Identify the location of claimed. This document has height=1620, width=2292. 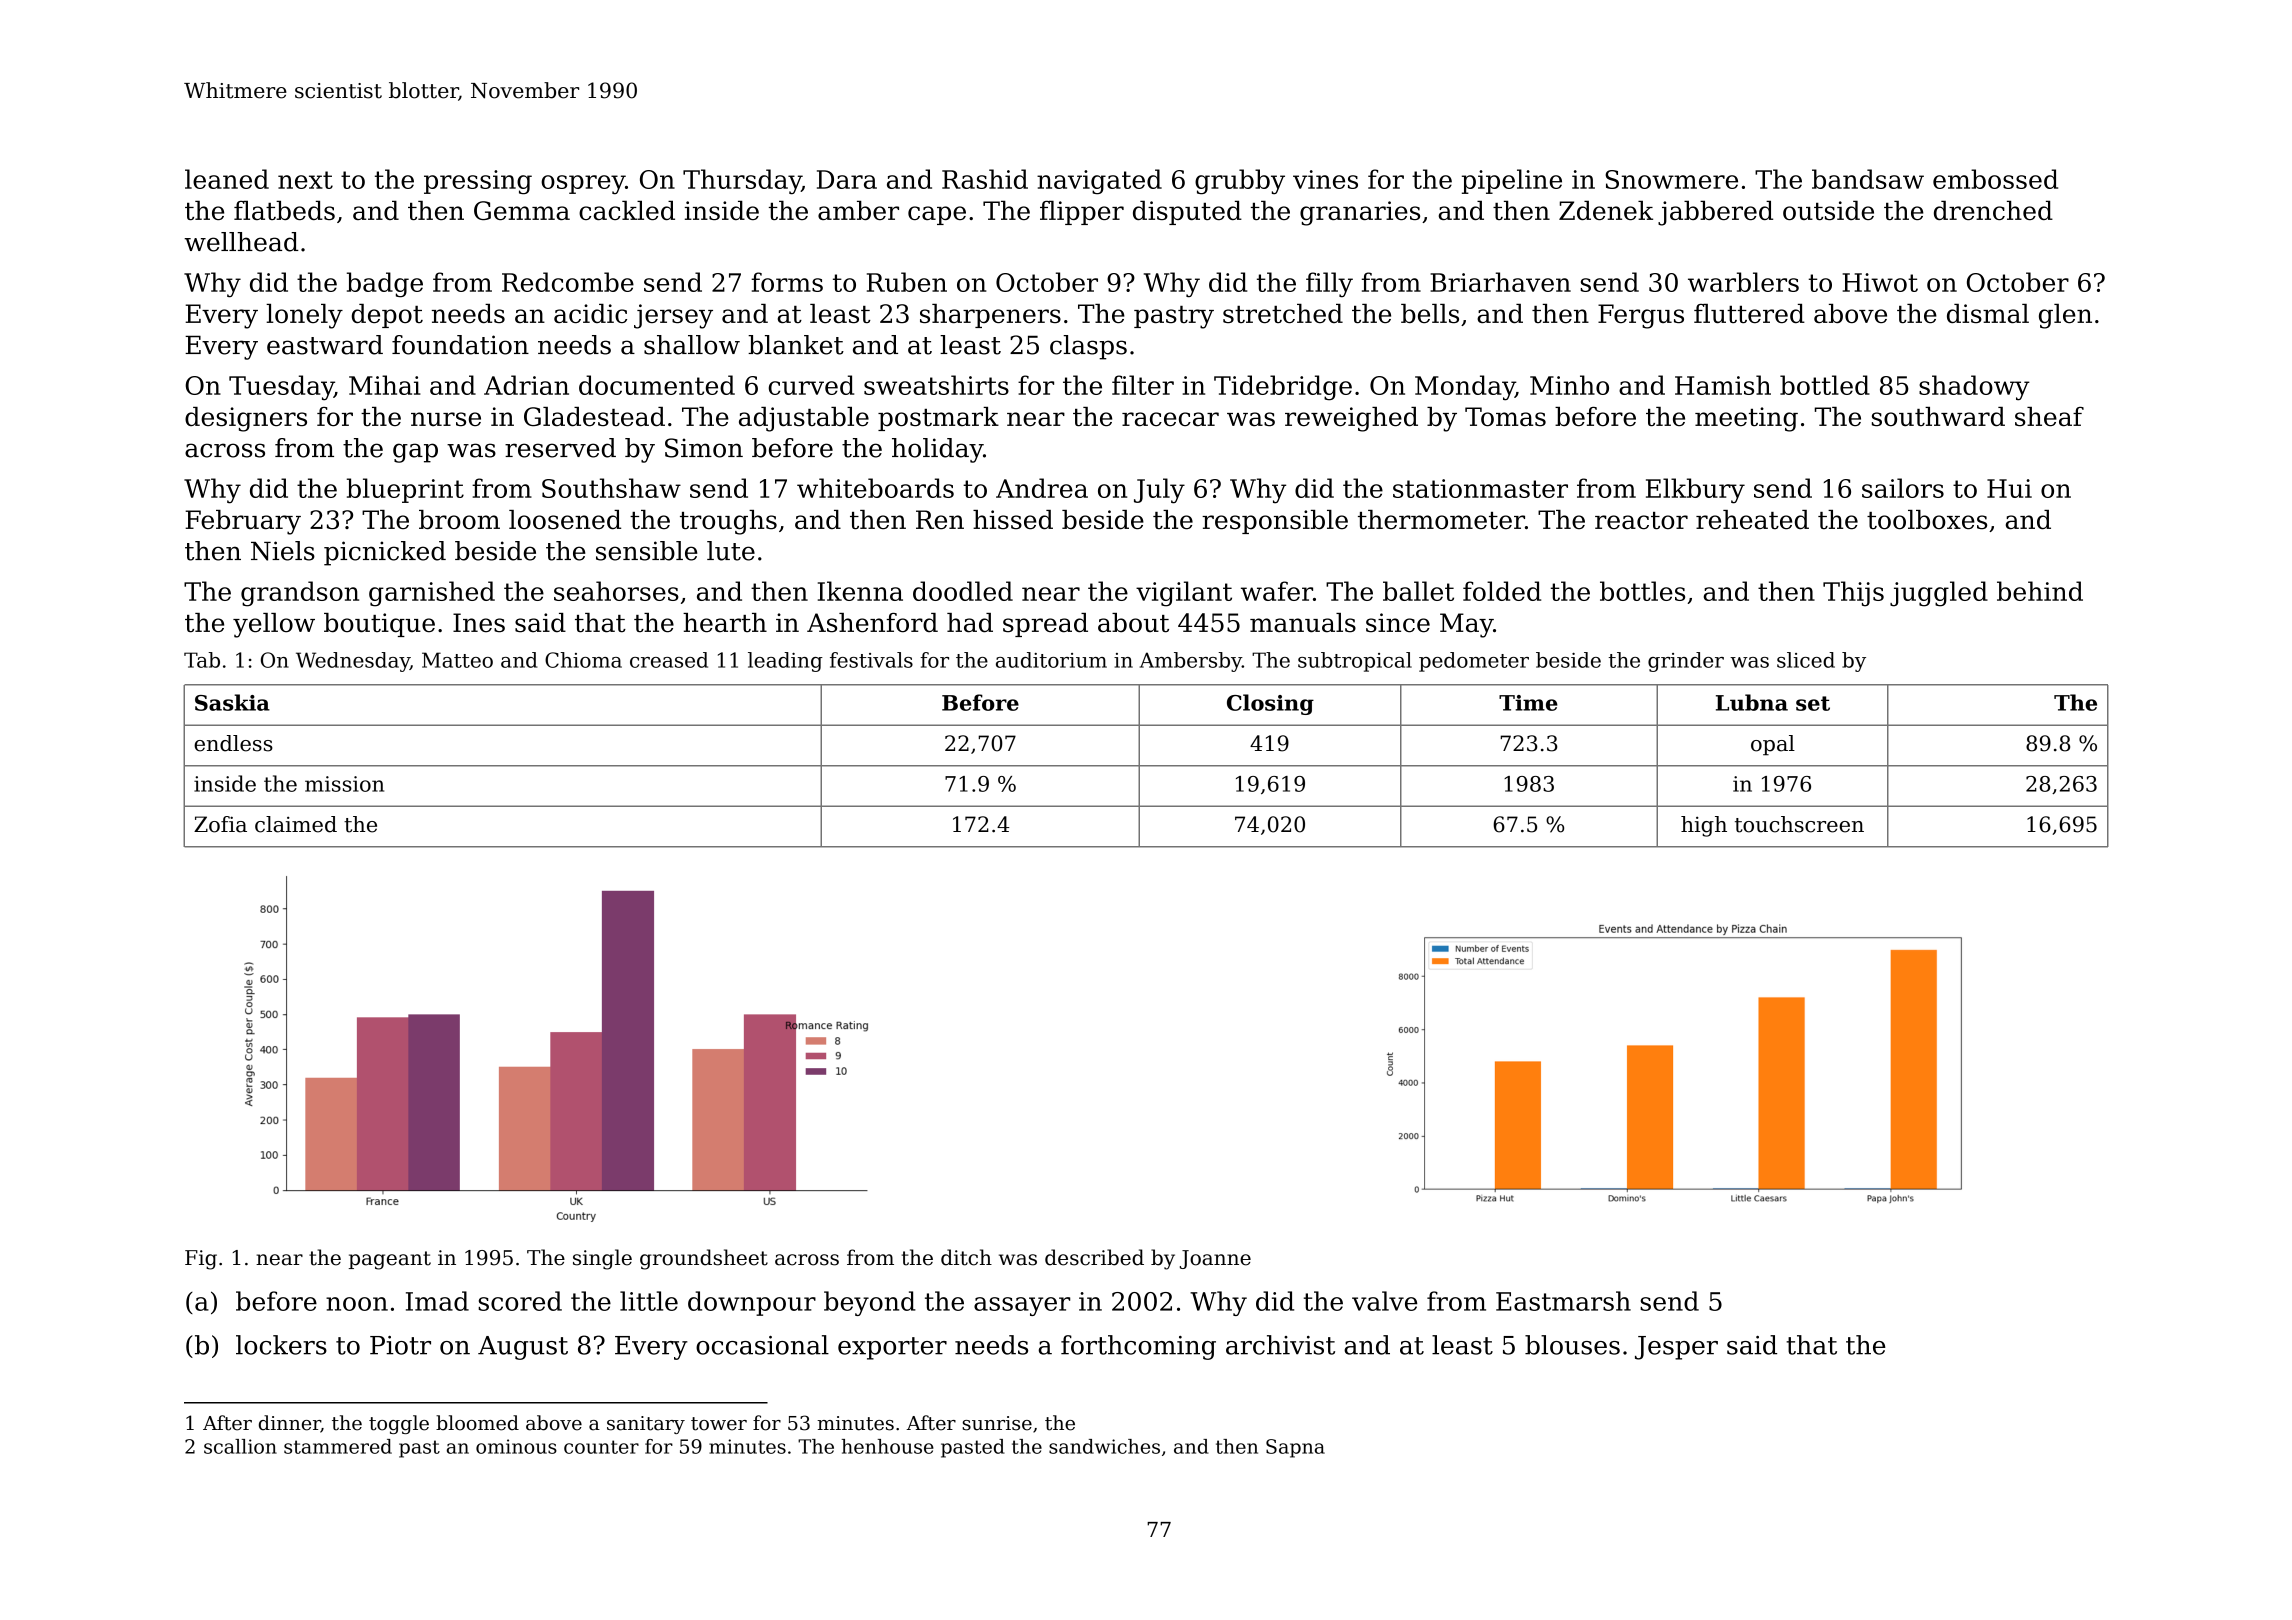
(296, 824).
